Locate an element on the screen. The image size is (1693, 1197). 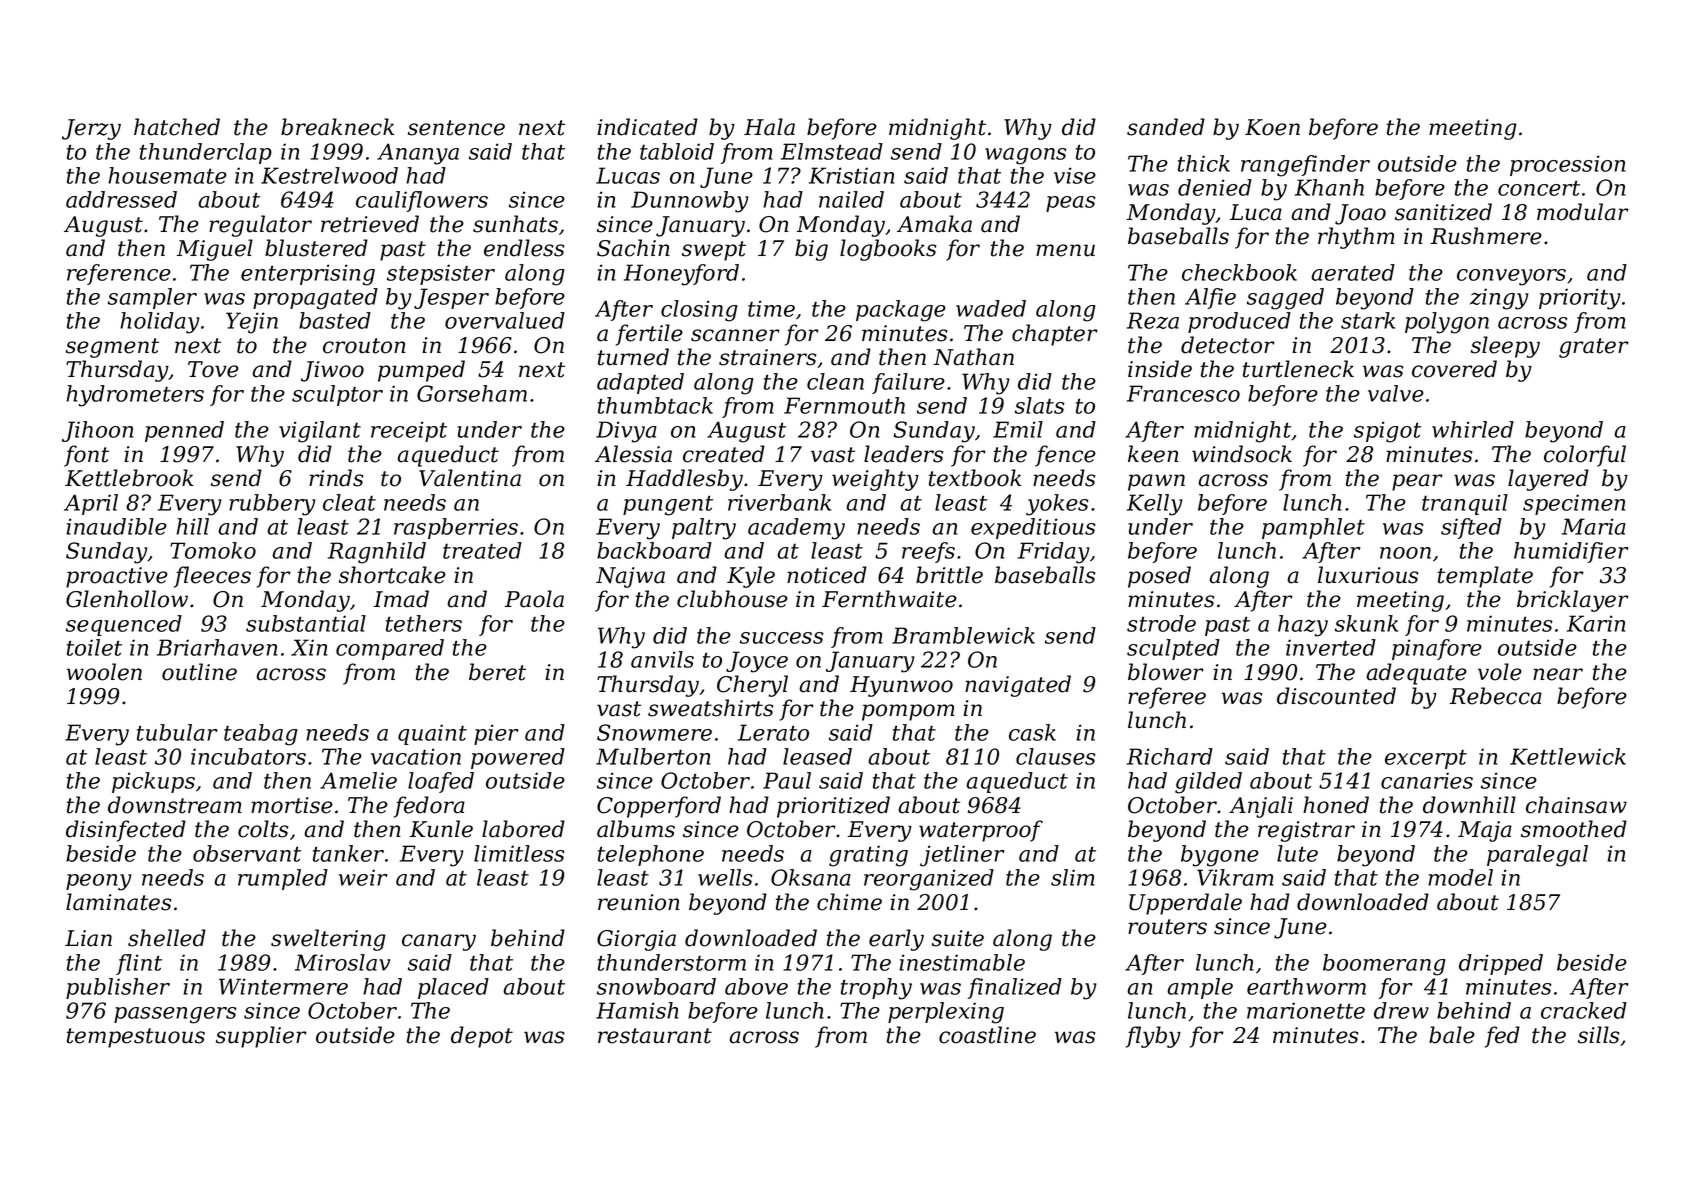
bricklayer is located at coordinates (1573, 601).
